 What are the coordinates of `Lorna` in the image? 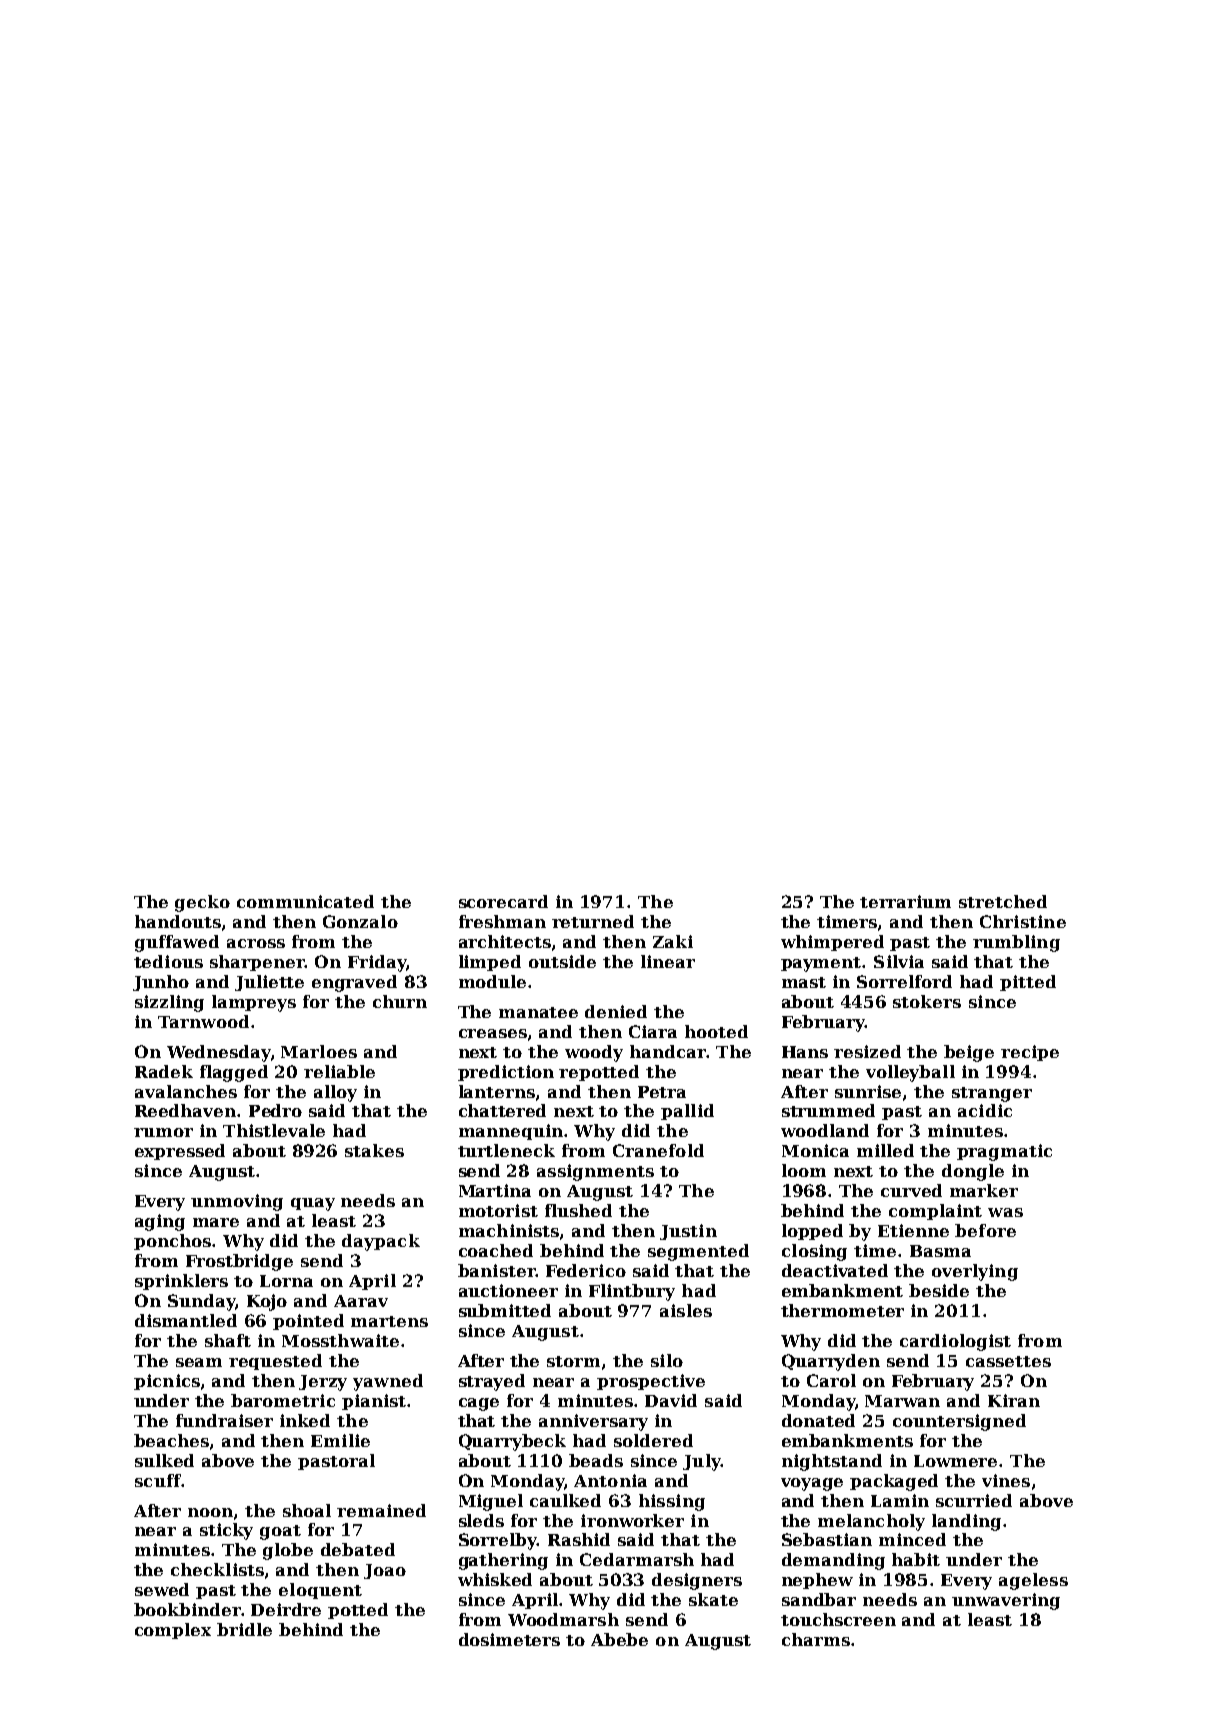 It's located at (286, 1281).
